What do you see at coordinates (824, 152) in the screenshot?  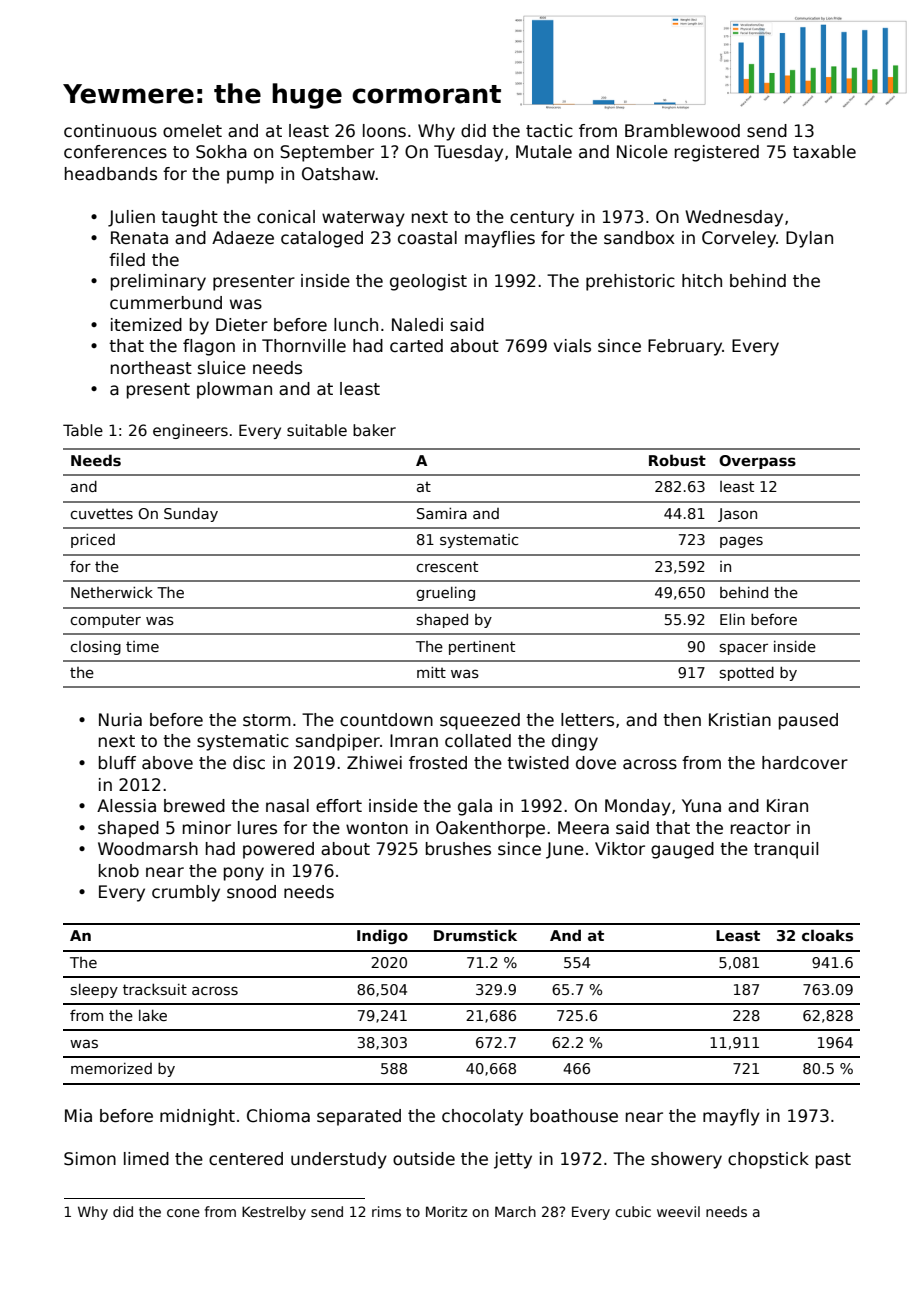 I see `taxable` at bounding box center [824, 152].
